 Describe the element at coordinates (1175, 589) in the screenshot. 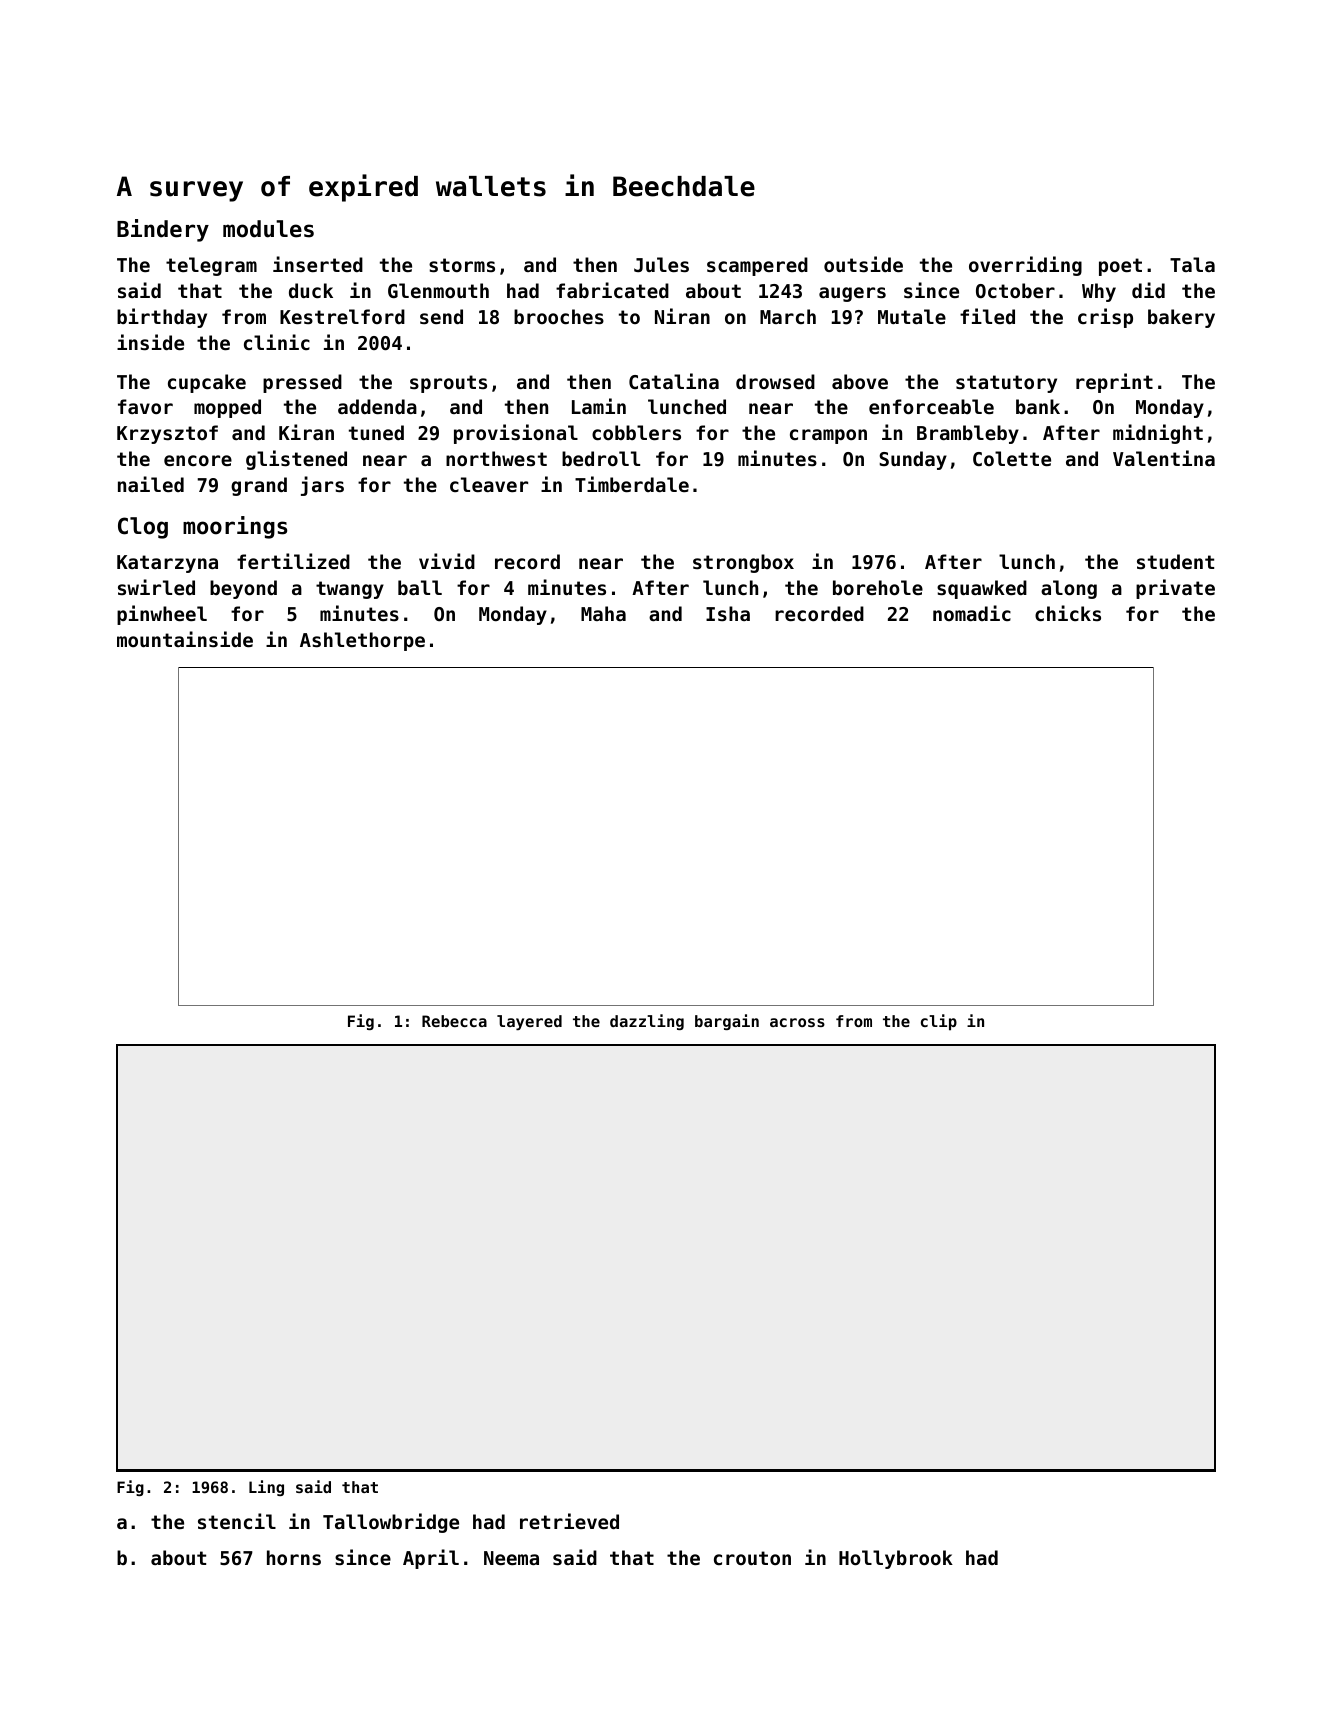

I see `private` at that location.
